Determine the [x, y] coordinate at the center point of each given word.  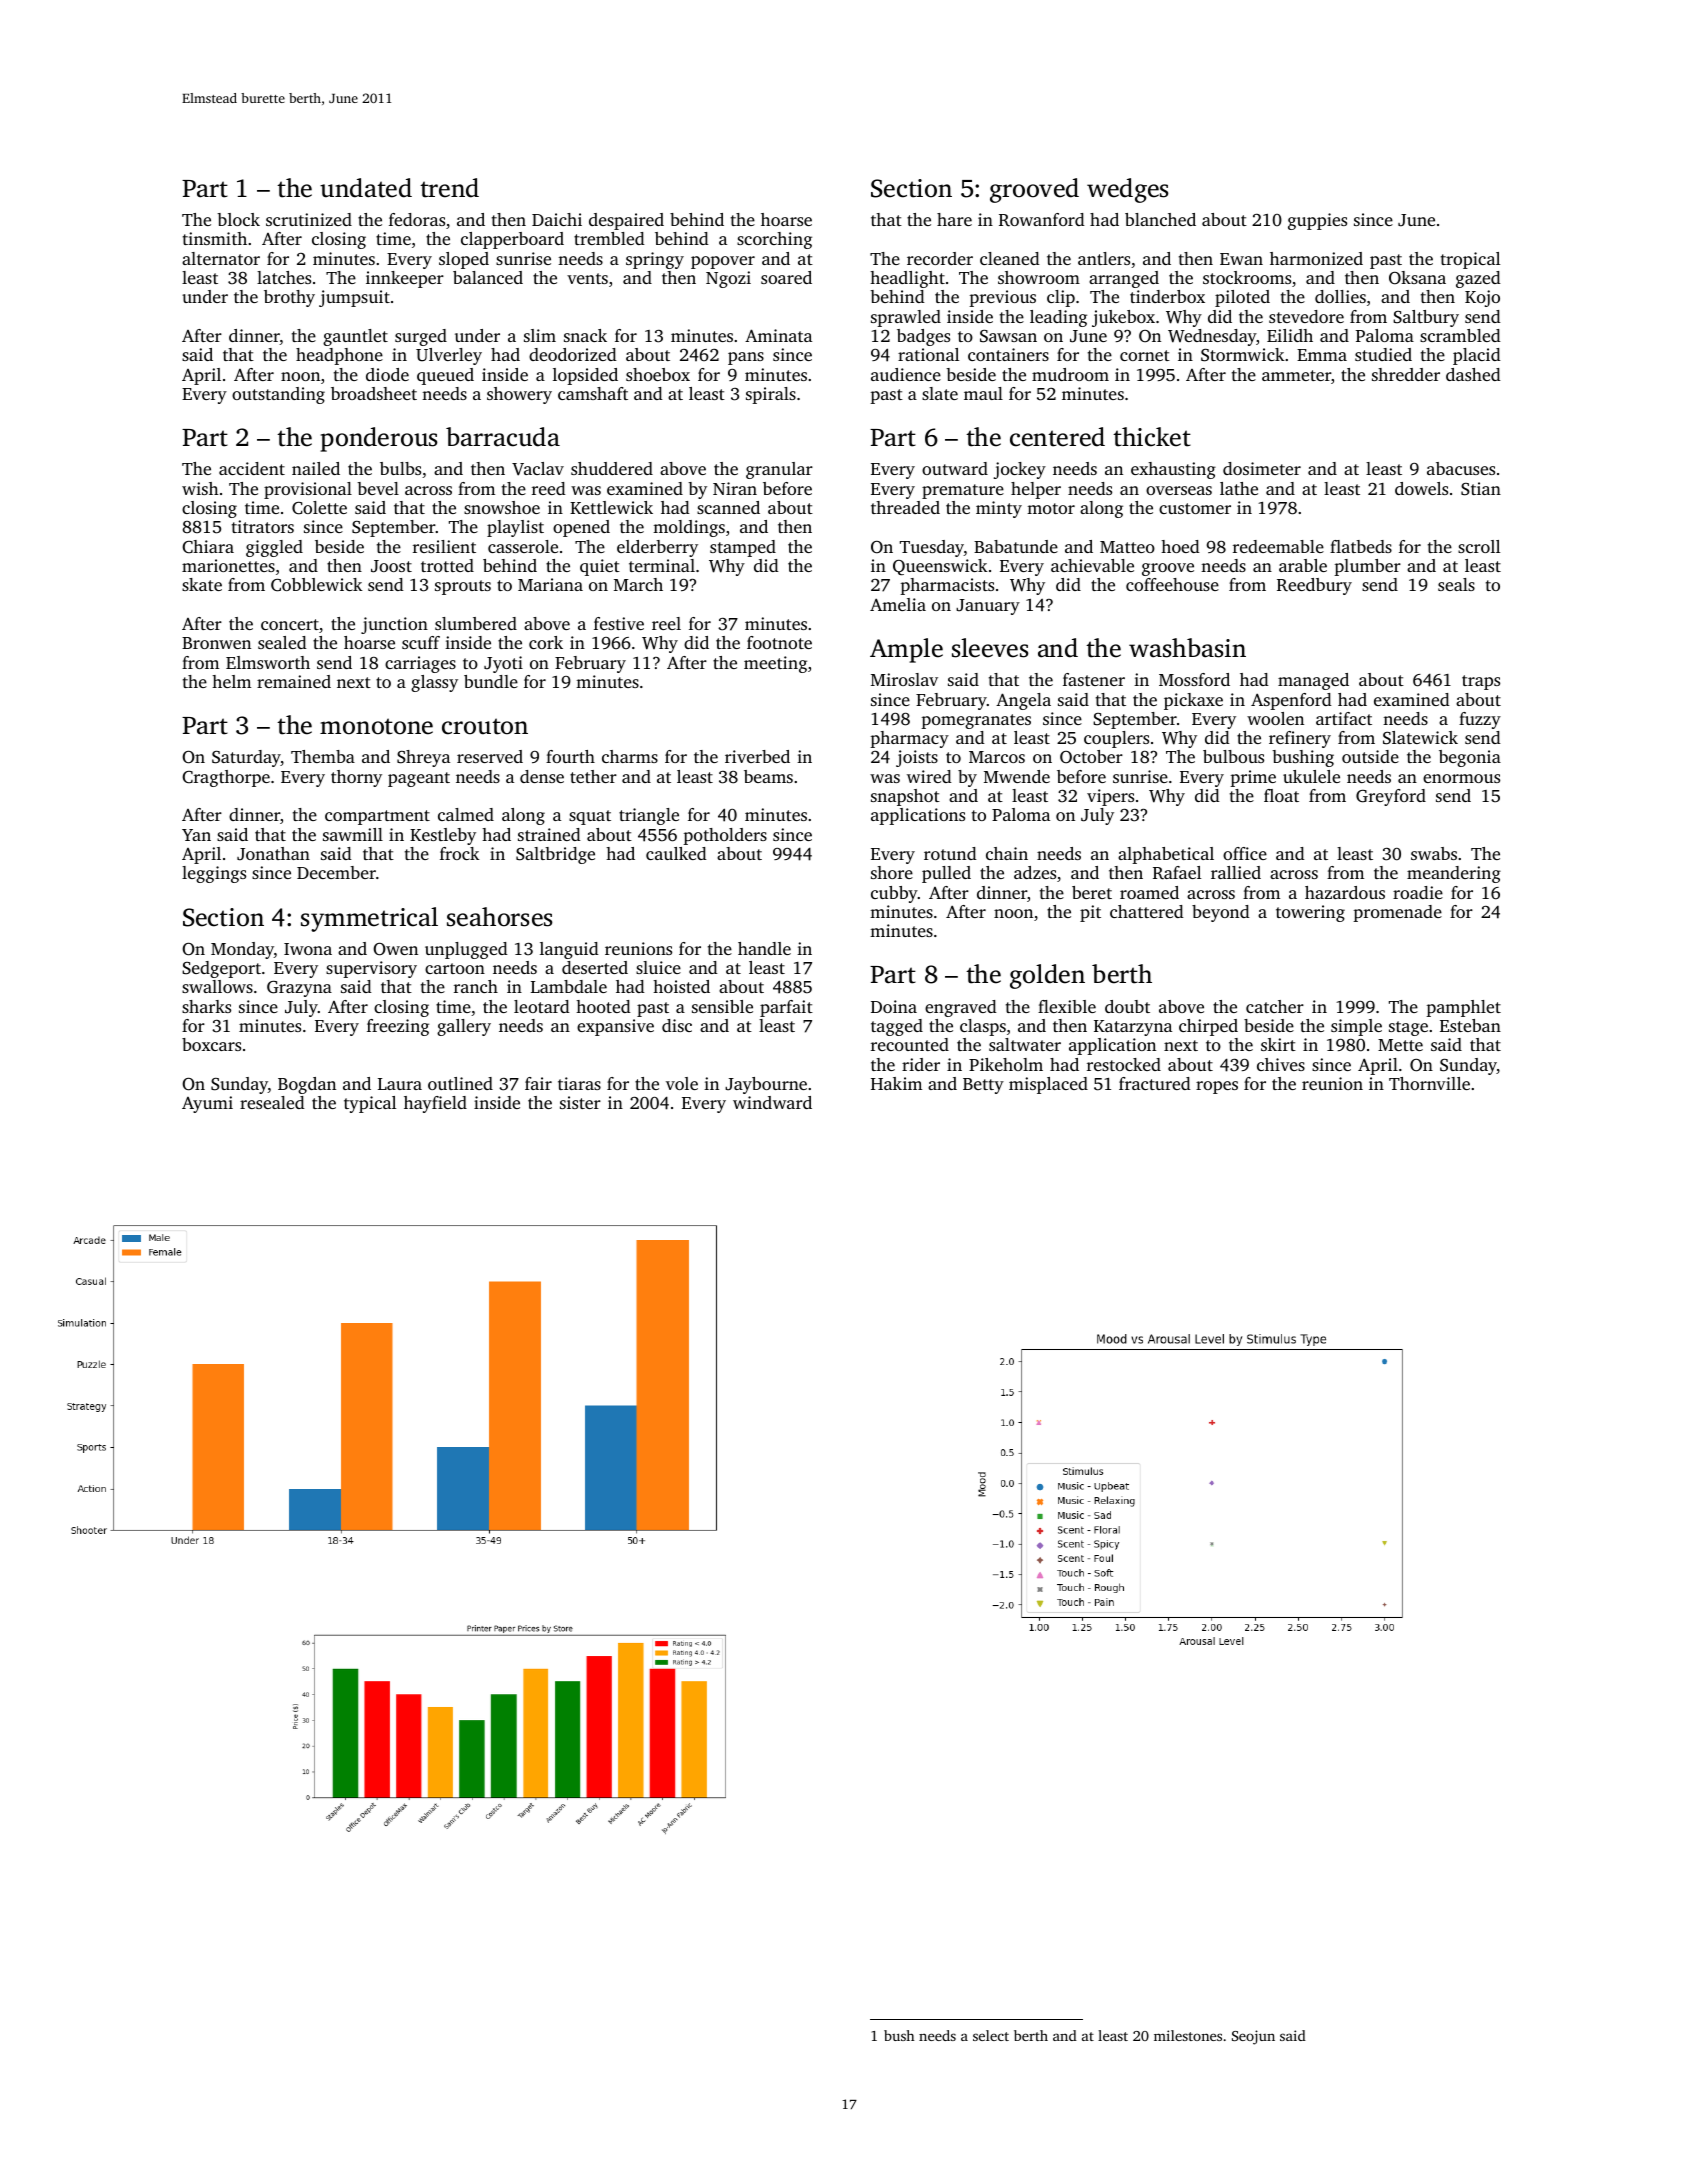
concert [290, 624]
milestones [1188, 2035]
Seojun [1253, 2037]
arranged [1124, 279]
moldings [689, 528]
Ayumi [207, 1104]
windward [772, 1102]
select [991, 2035]
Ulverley [449, 356]
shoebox [658, 374]
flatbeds [1361, 546]
